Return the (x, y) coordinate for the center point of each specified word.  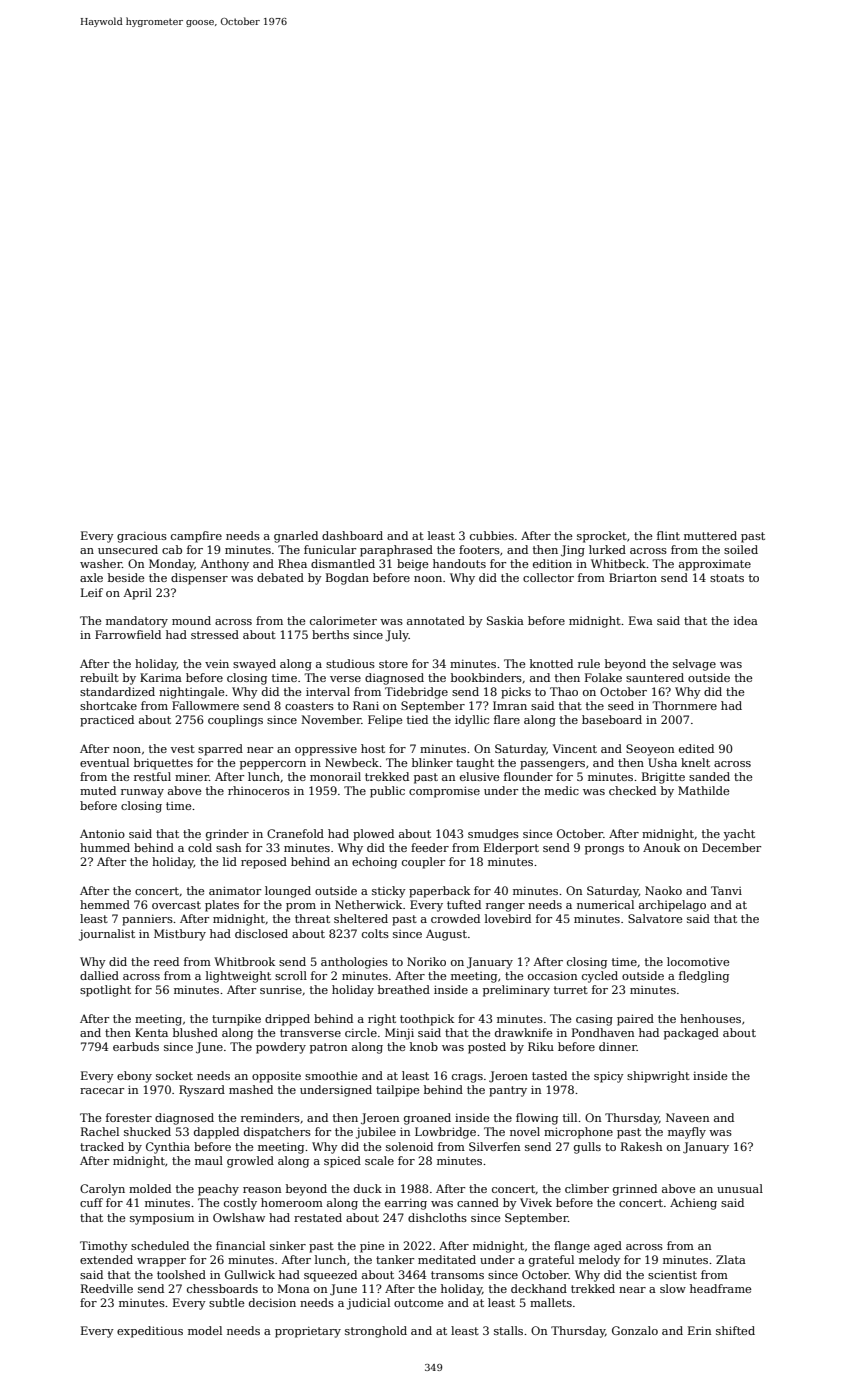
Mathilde (703, 790)
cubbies (492, 535)
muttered (710, 535)
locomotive (698, 961)
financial (240, 1245)
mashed (251, 1089)
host (373, 748)
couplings (235, 721)
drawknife (523, 1032)
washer (101, 563)
